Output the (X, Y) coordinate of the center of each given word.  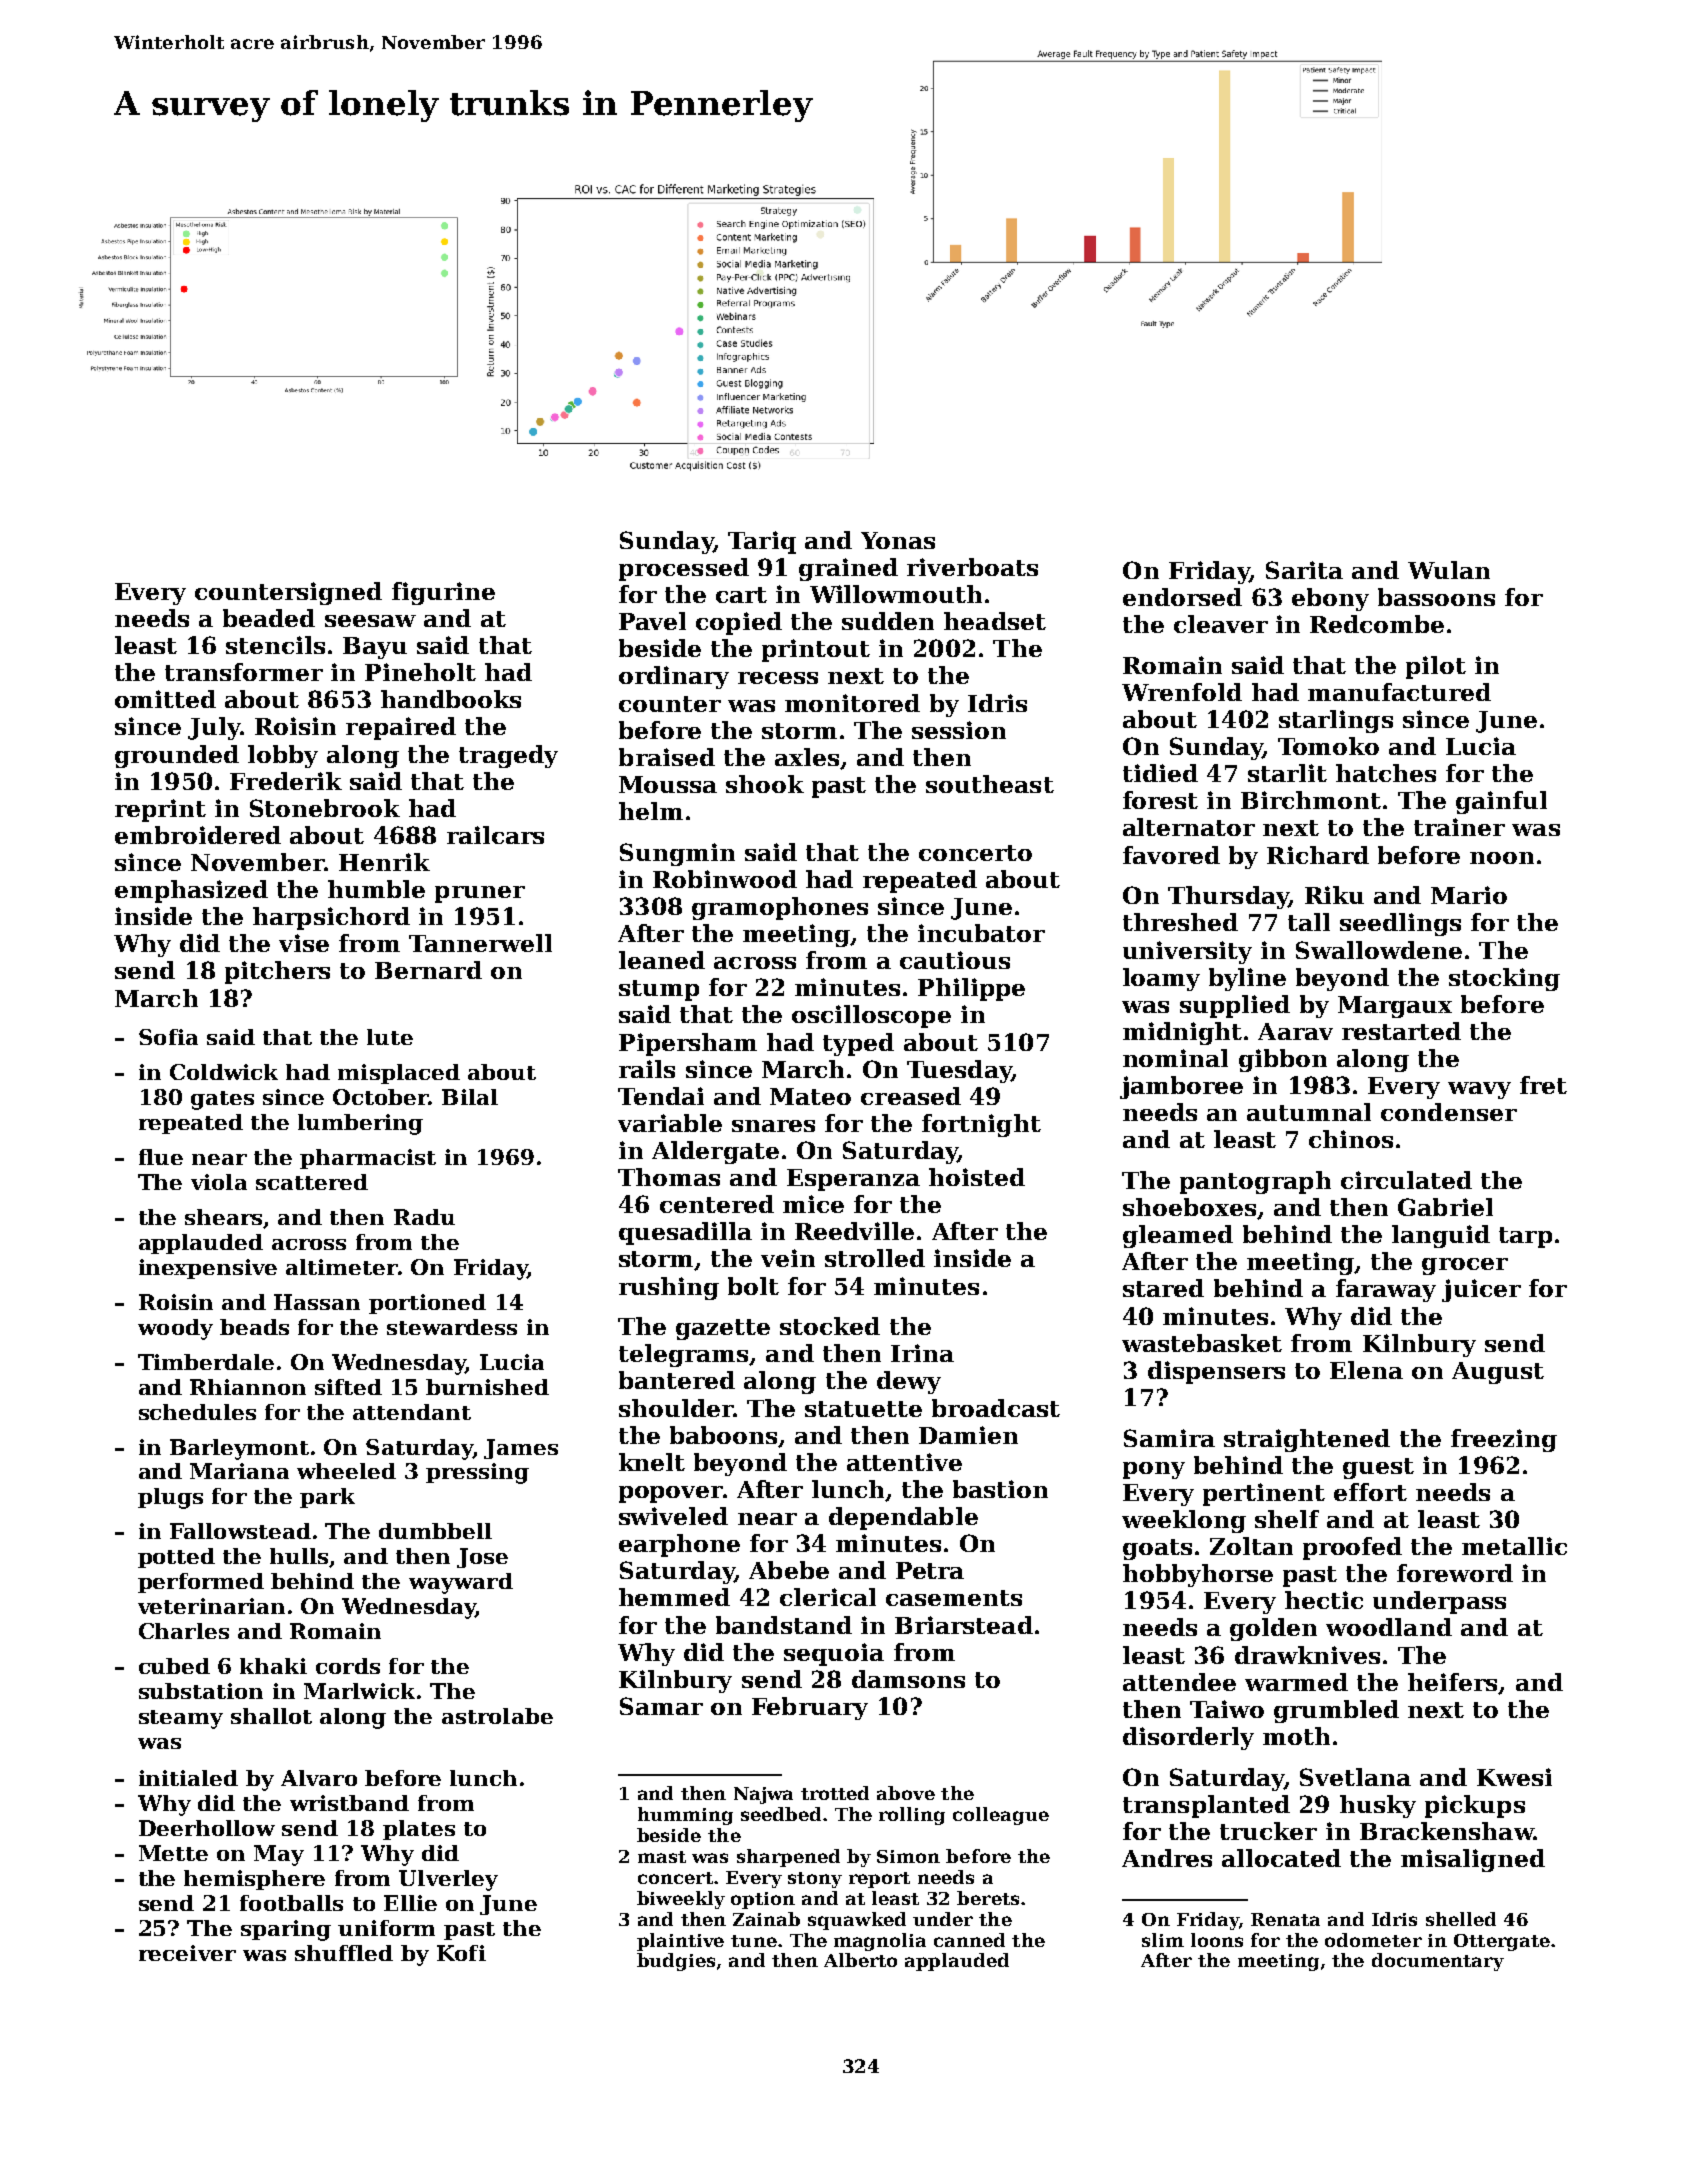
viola (219, 1182)
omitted (165, 699)
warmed (1296, 1682)
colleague (1001, 1816)
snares (773, 1126)
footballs (291, 1903)
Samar (661, 1706)
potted (176, 1558)
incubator (981, 933)
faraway (1386, 1290)
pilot (1436, 667)
